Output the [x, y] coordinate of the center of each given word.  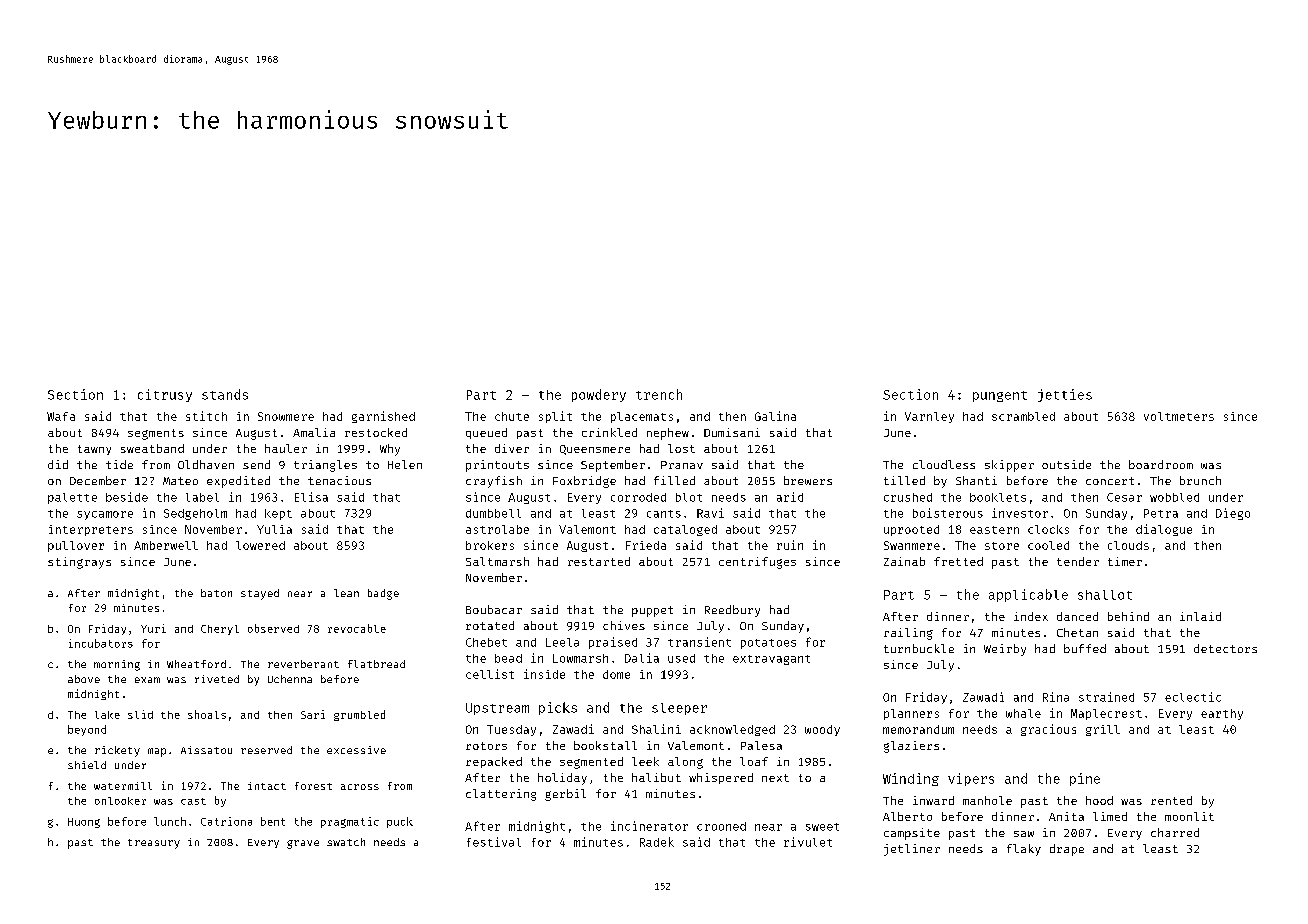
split [555, 417]
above [84, 679]
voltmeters [1179, 416]
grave [303, 844]
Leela [562, 642]
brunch [1200, 480]
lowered [260, 545]
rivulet [808, 842]
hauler [286, 448]
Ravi [710, 513]
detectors [1225, 648]
